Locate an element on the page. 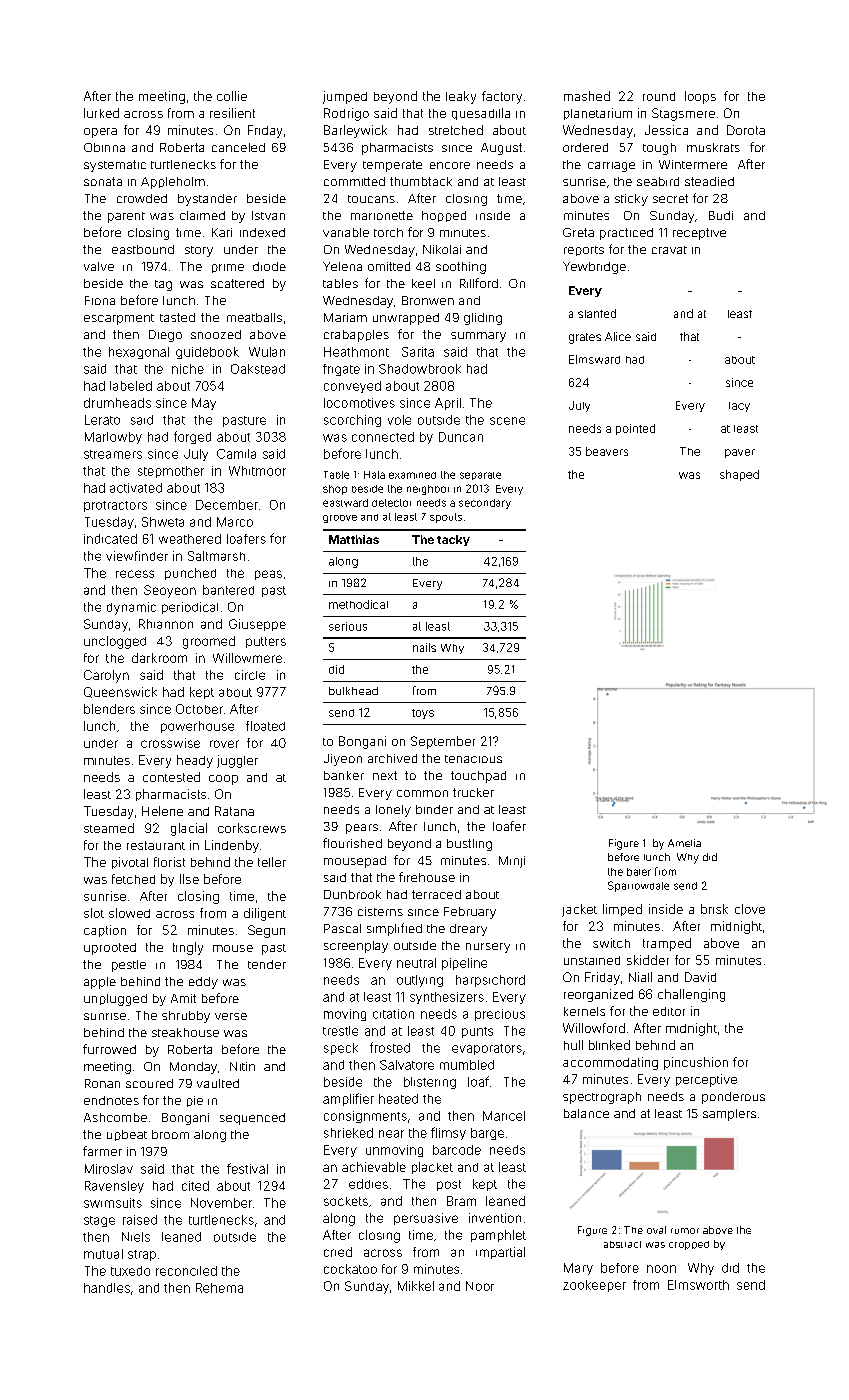 Image resolution: width=849 pixels, height=1400 pixels. darkroom is located at coordinates (159, 658).
